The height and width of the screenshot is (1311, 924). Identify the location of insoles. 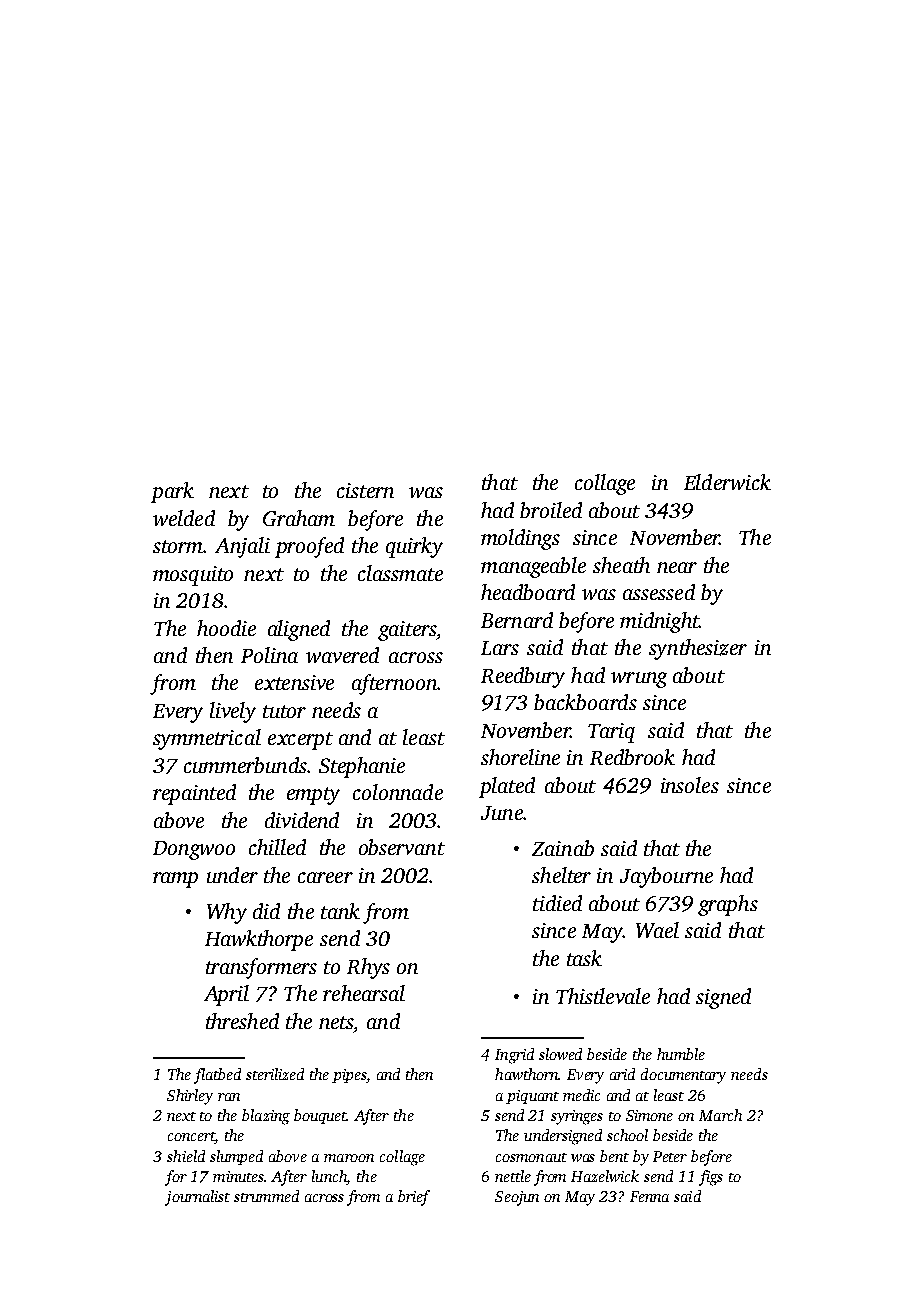
(690, 785).
